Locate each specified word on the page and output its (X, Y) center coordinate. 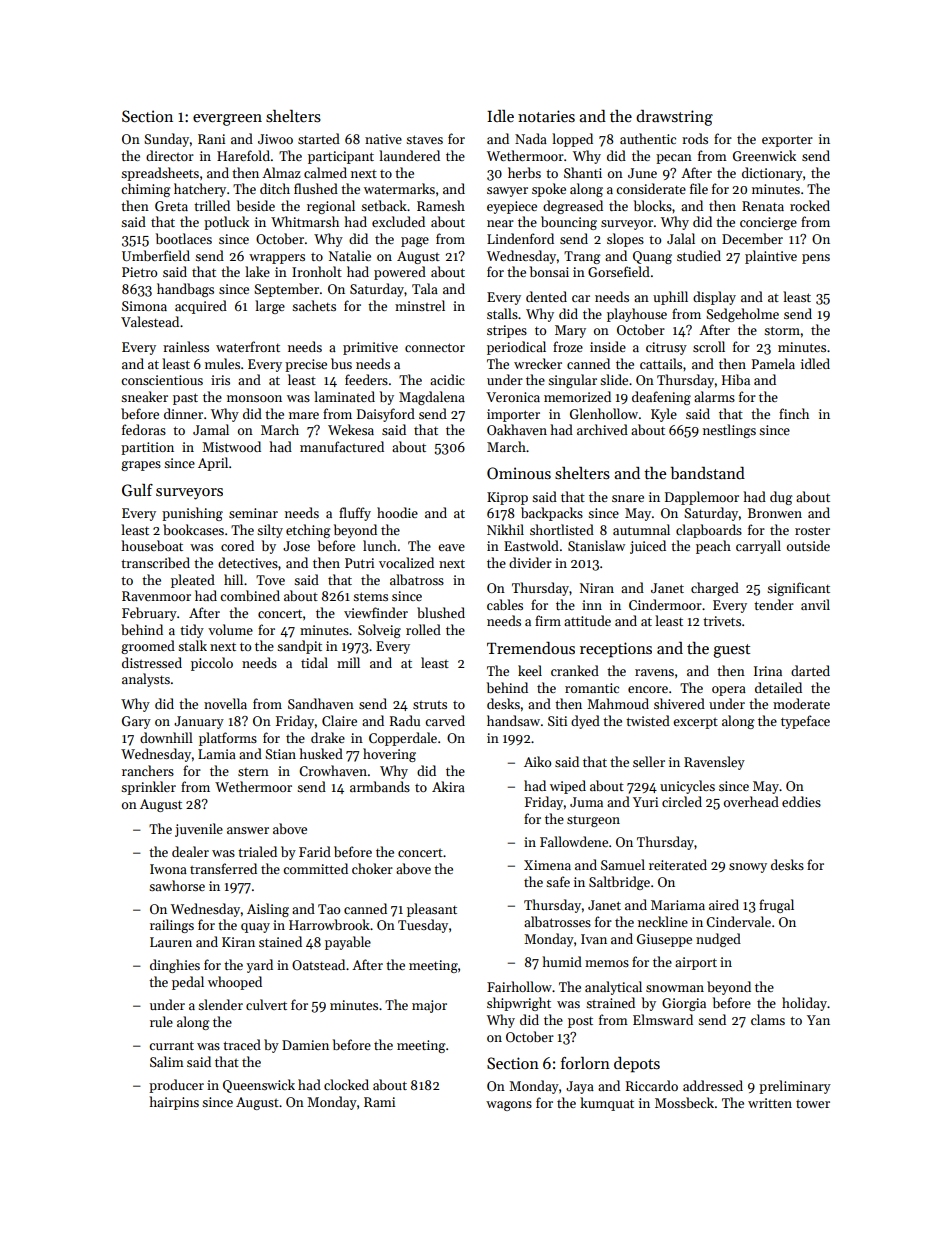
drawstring (674, 118)
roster (812, 530)
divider (530, 562)
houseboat (152, 545)
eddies (801, 801)
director (170, 155)
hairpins (174, 1103)
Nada (531, 138)
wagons (509, 1106)
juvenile (199, 830)
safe (558, 881)
